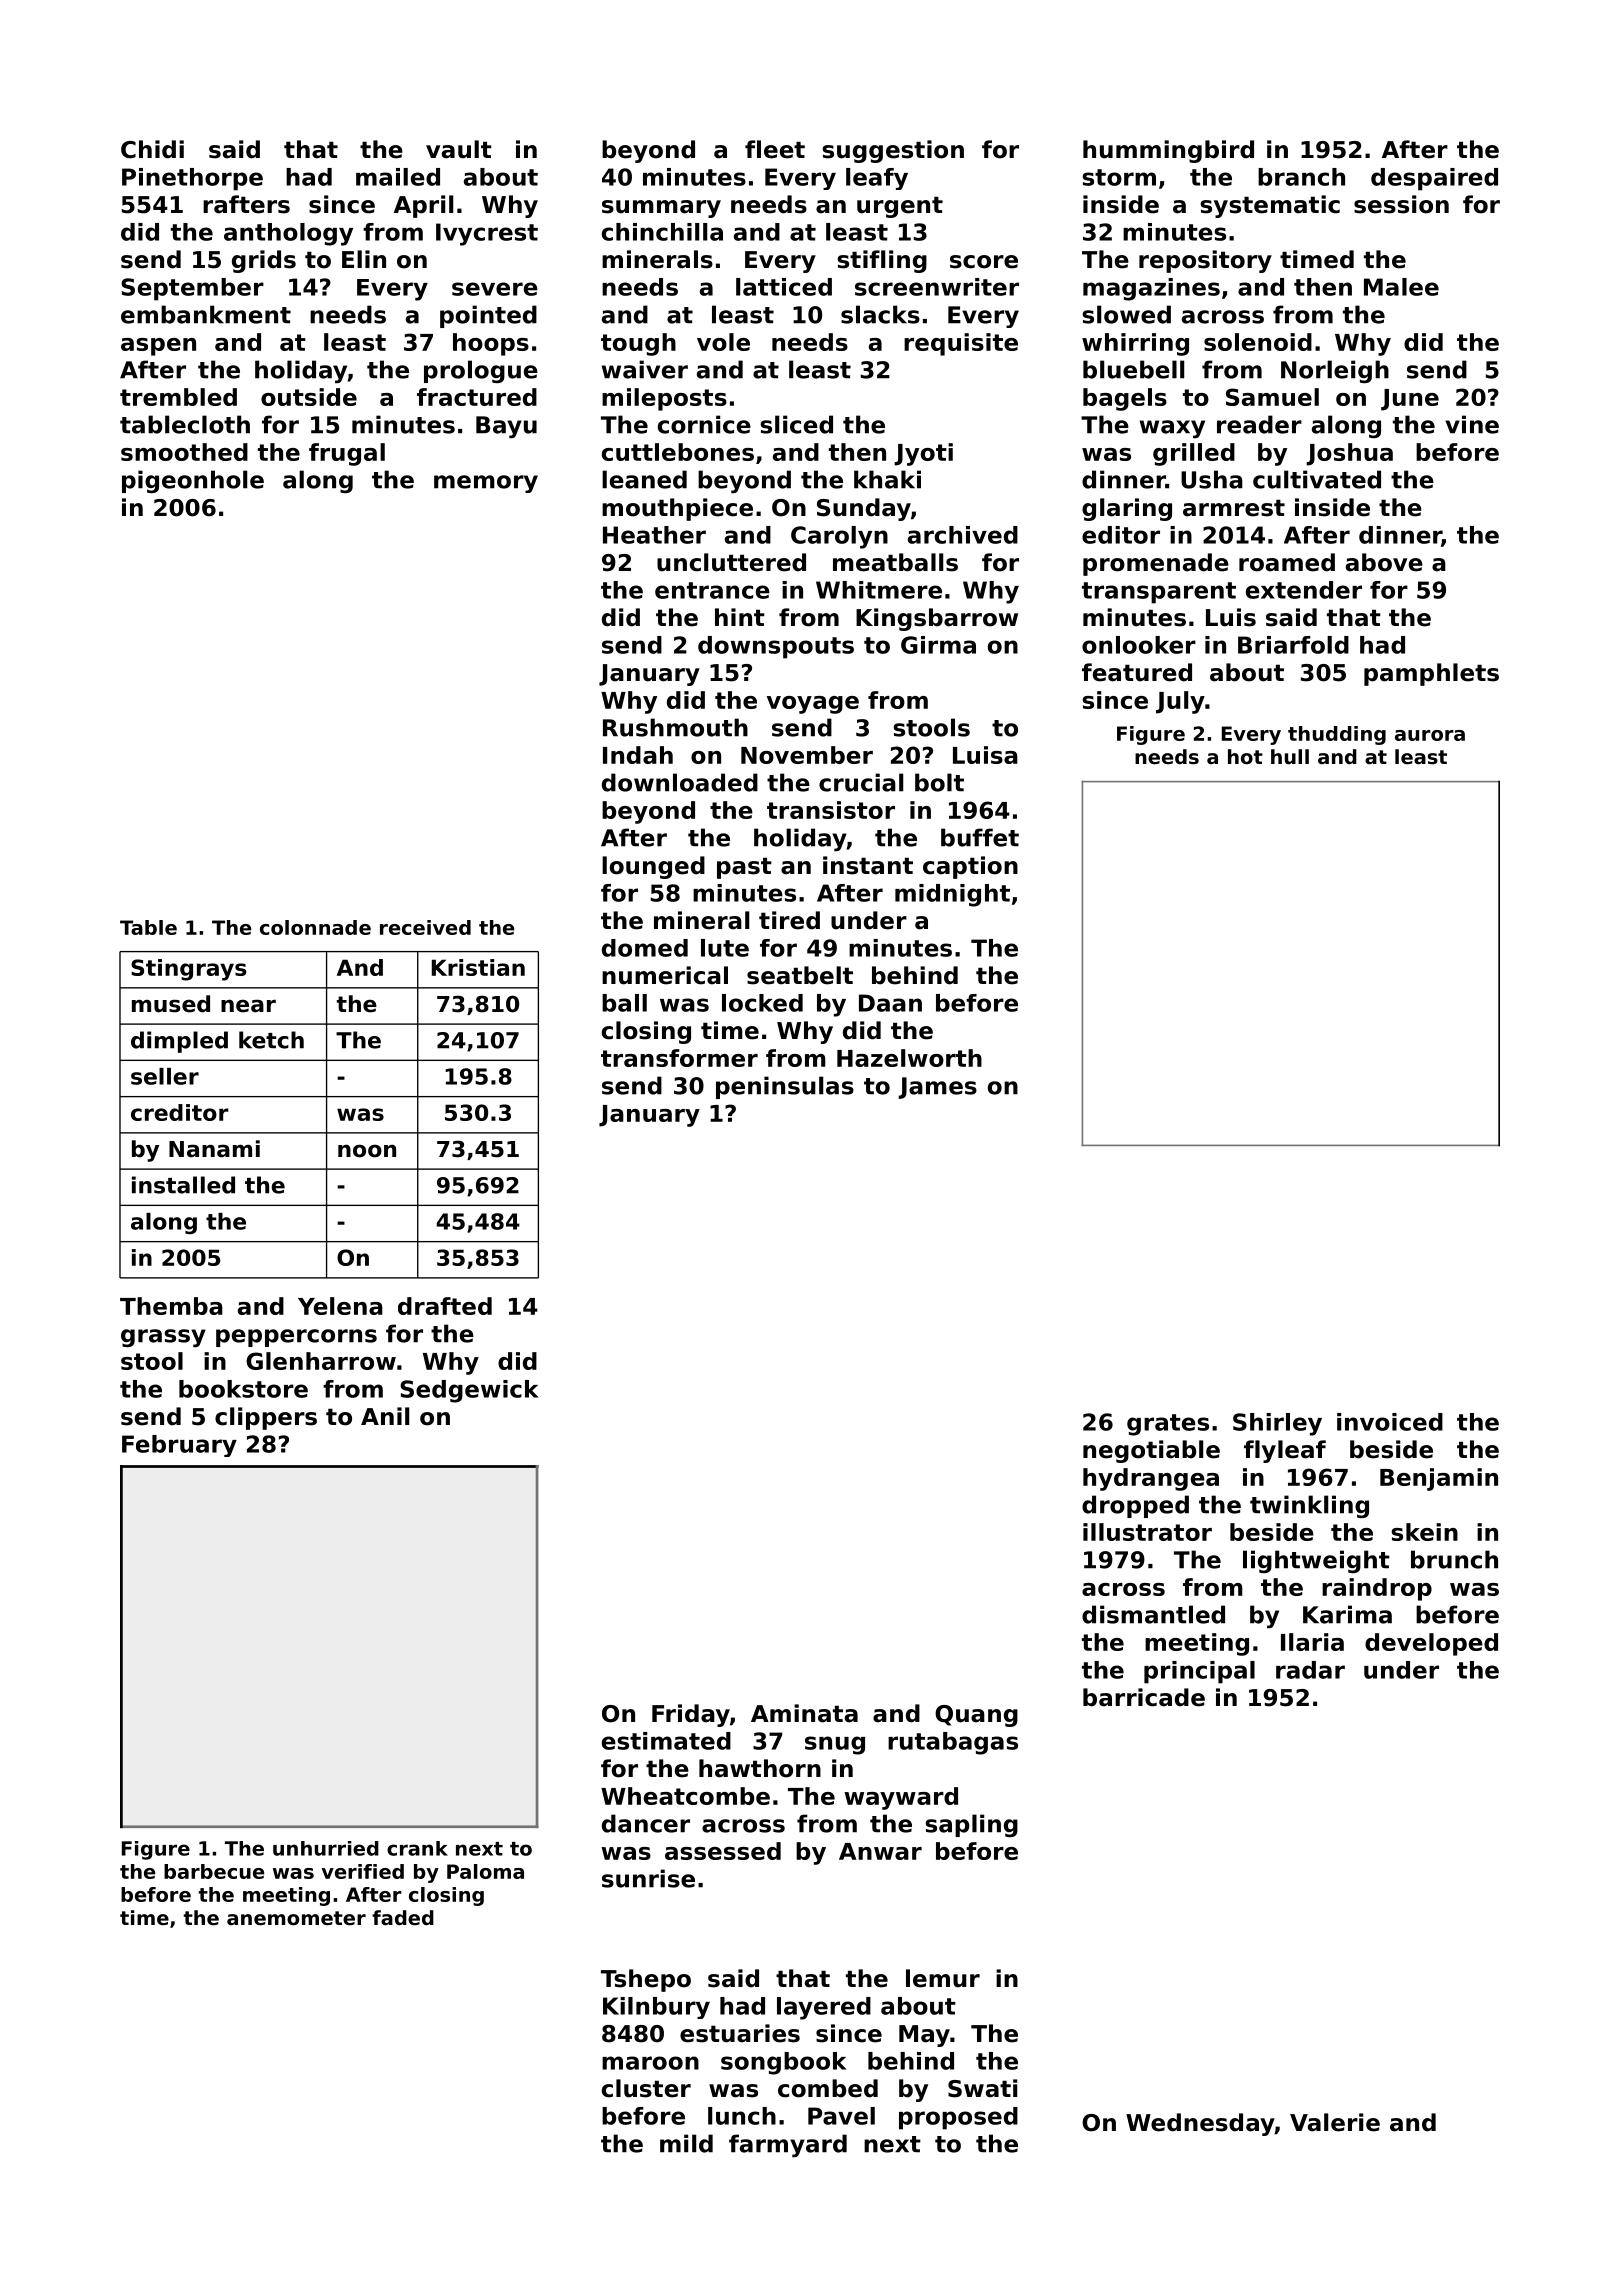 The height and width of the image is (2292, 1620). What do you see at coordinates (1434, 179) in the image?
I see `despaired` at bounding box center [1434, 179].
